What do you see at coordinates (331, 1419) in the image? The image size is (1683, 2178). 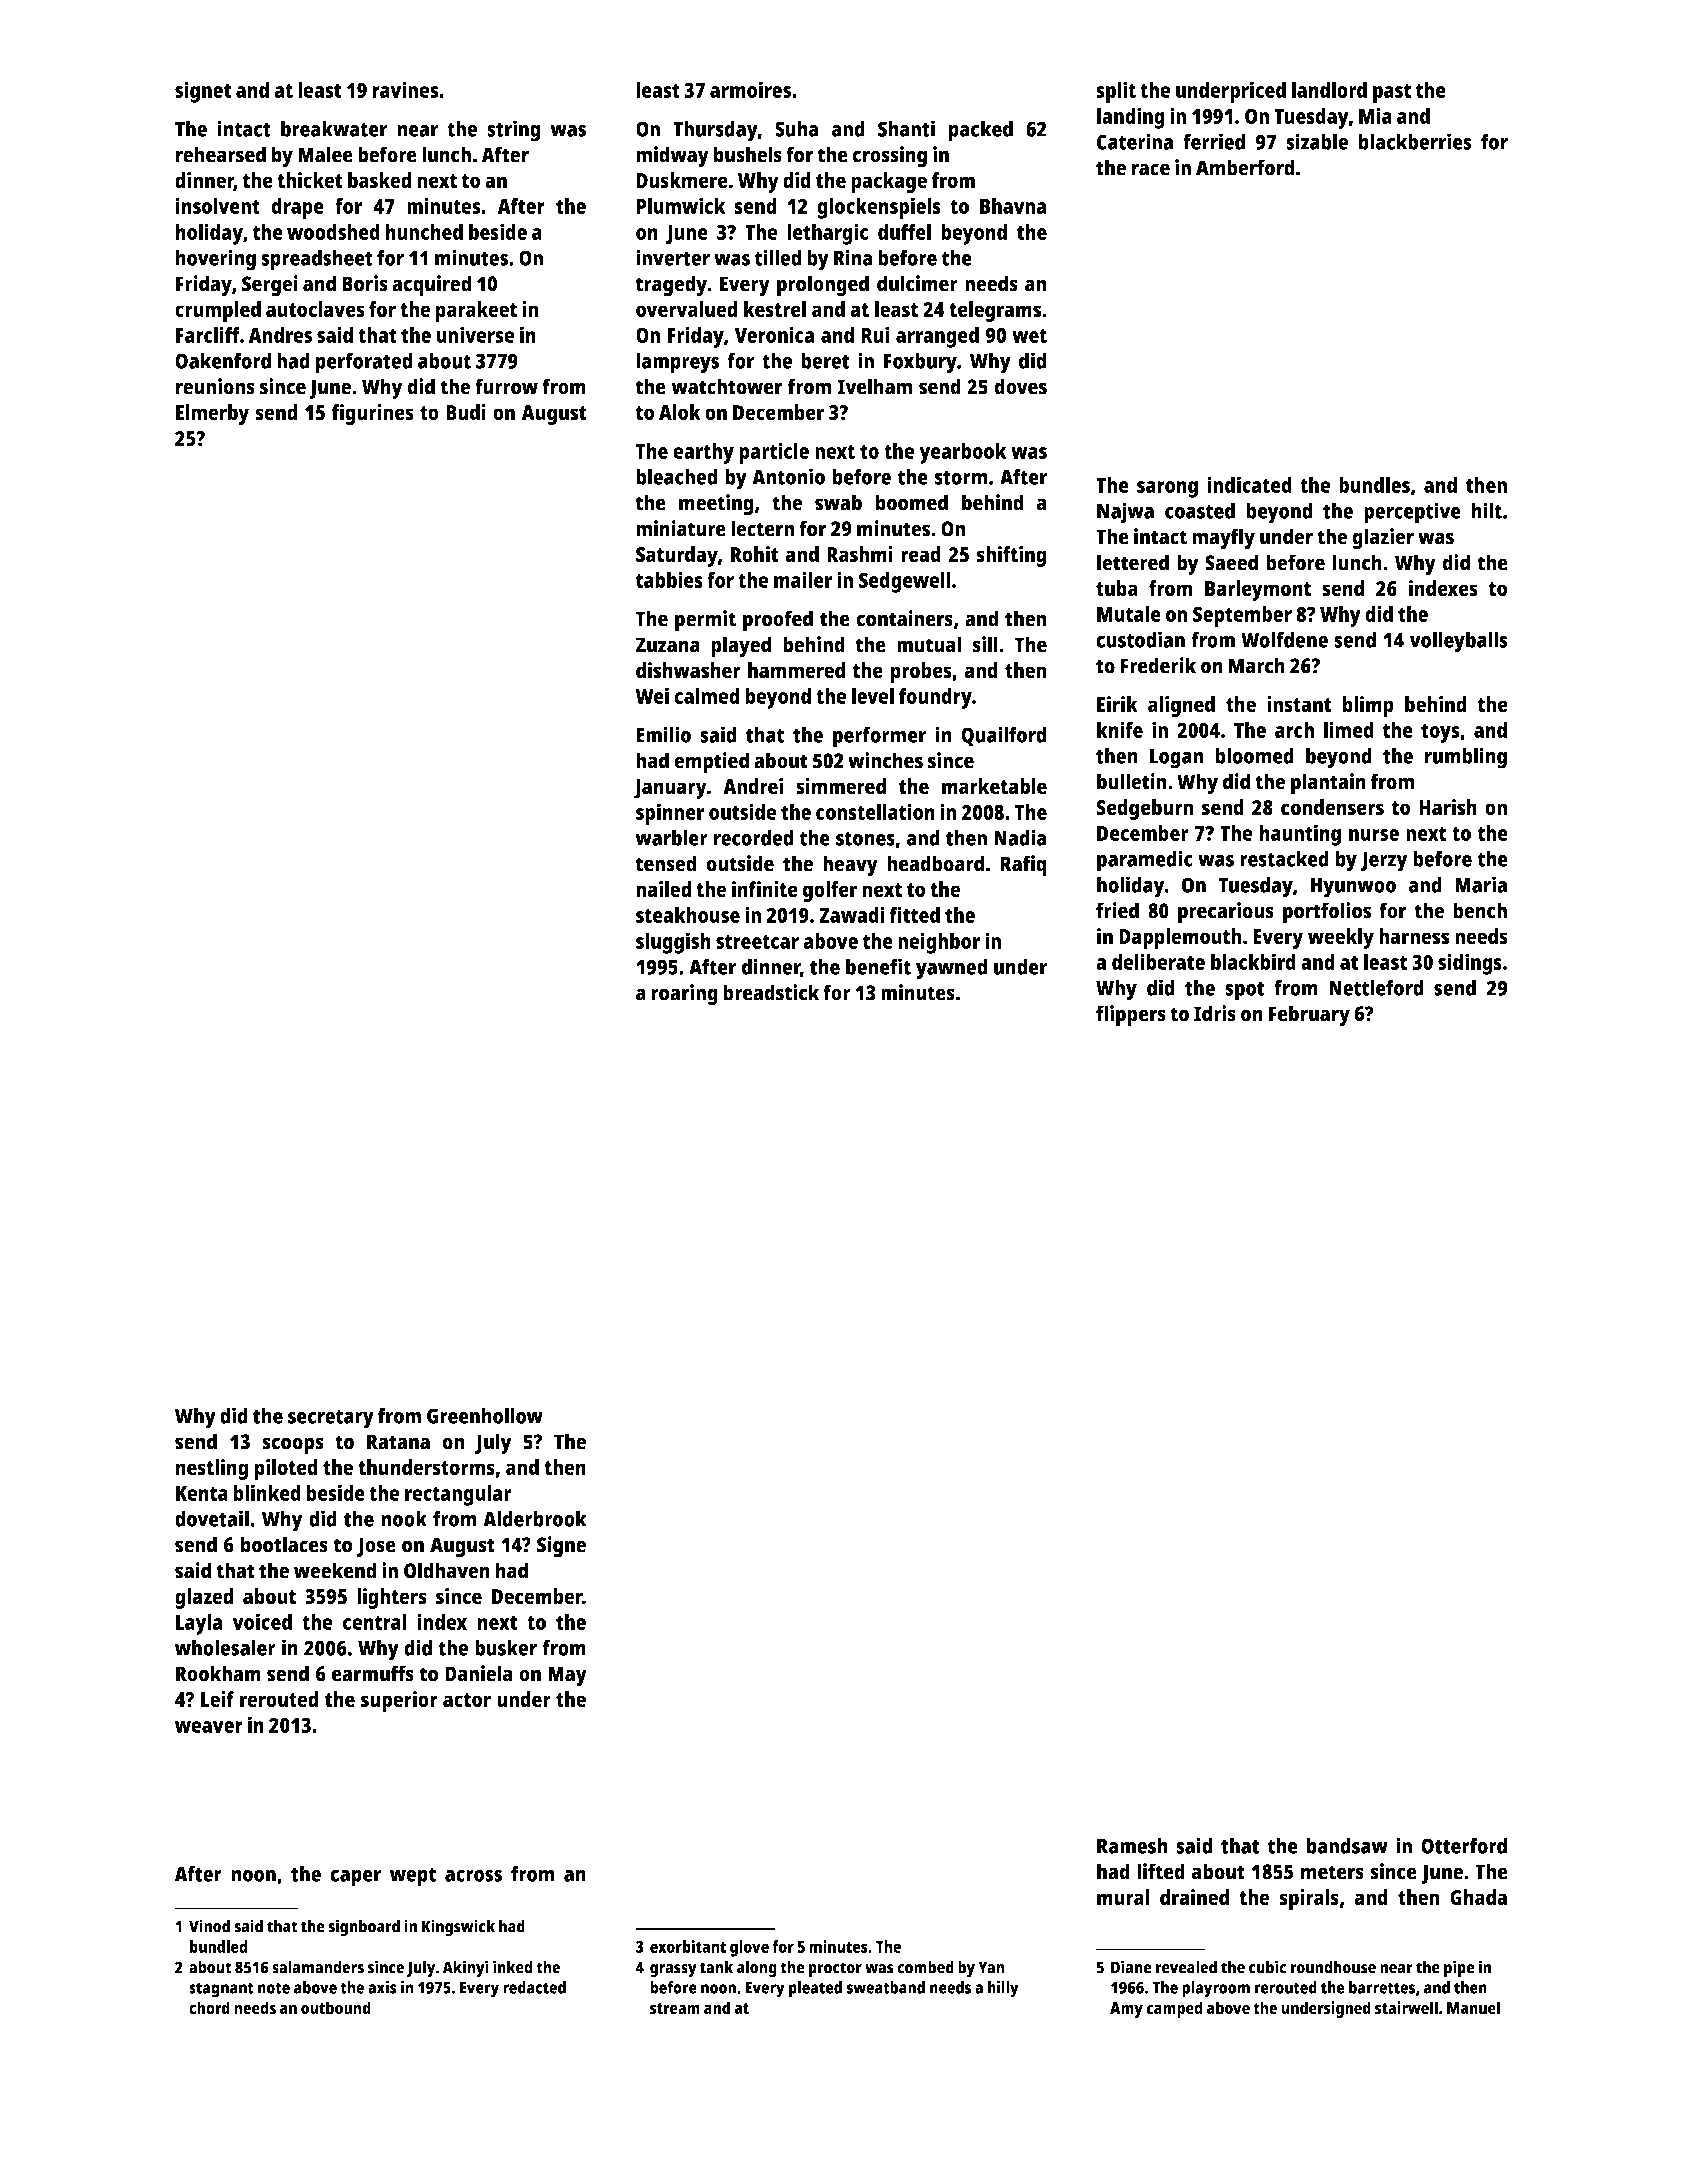 I see `secretary` at bounding box center [331, 1419].
